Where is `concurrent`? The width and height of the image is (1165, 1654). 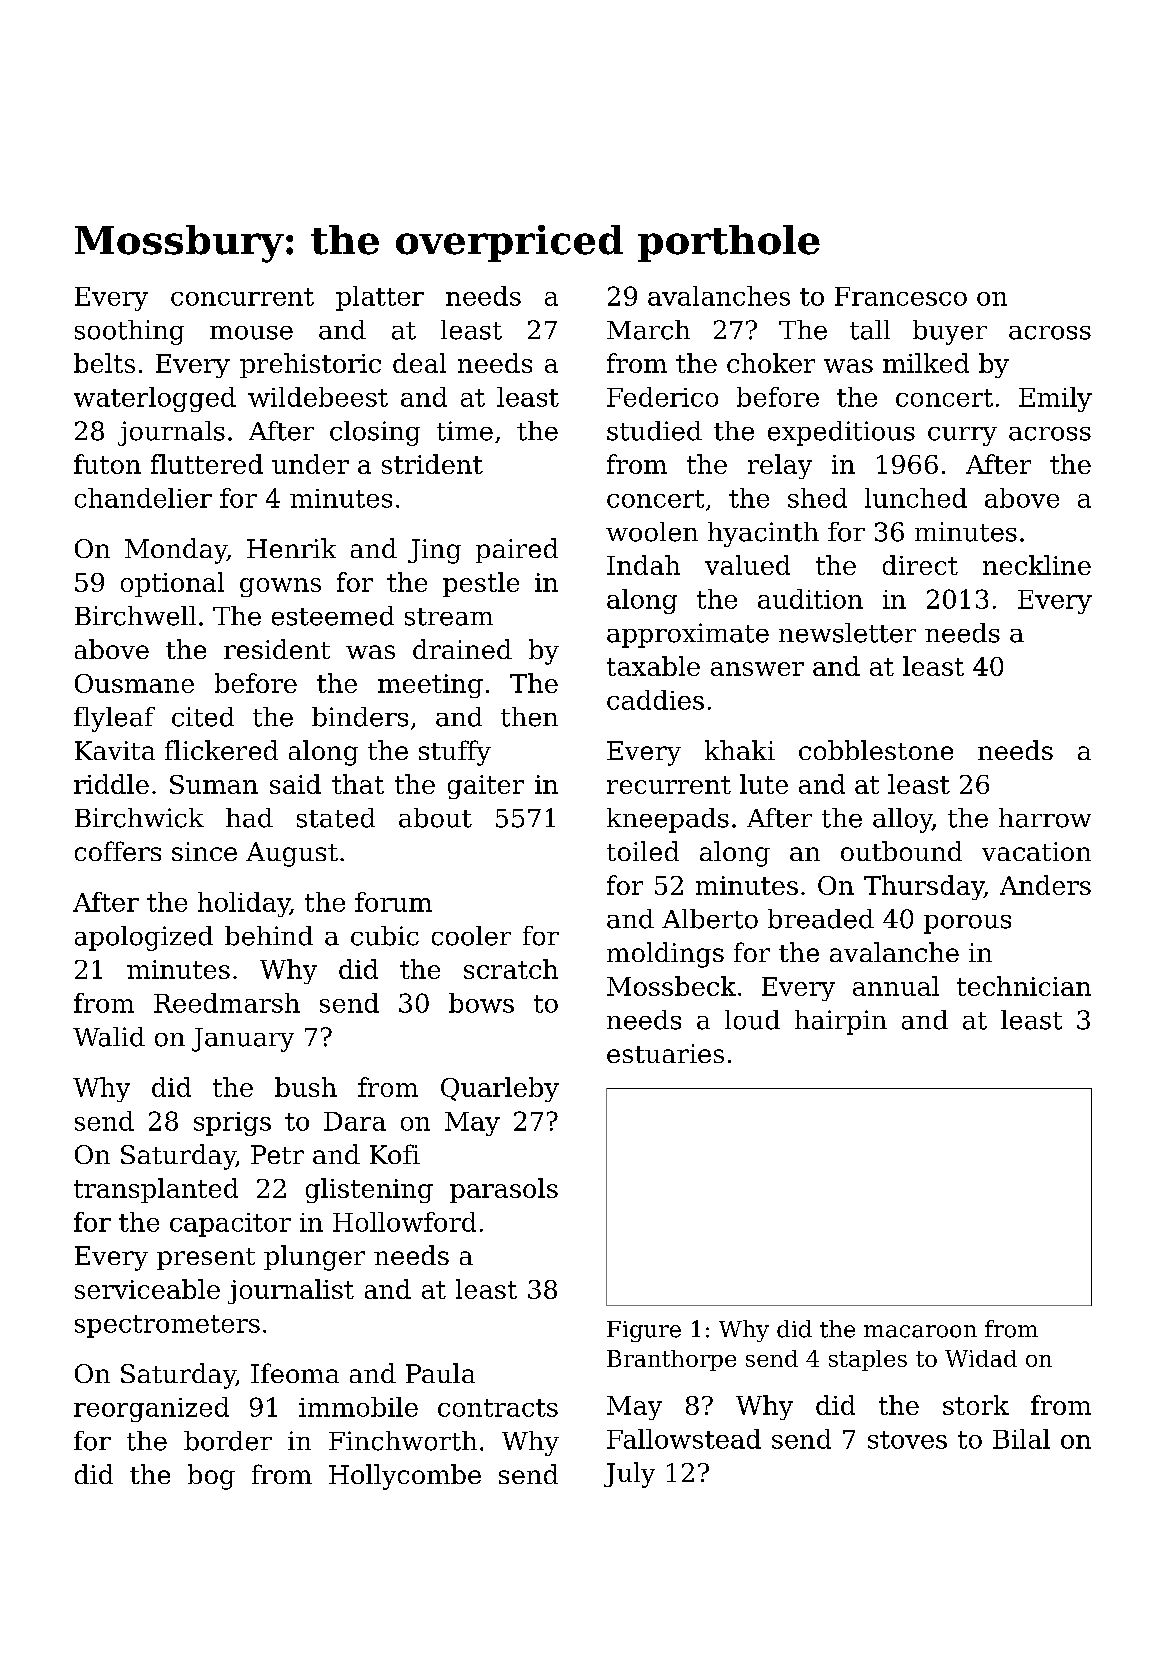 concurrent is located at coordinates (242, 297).
